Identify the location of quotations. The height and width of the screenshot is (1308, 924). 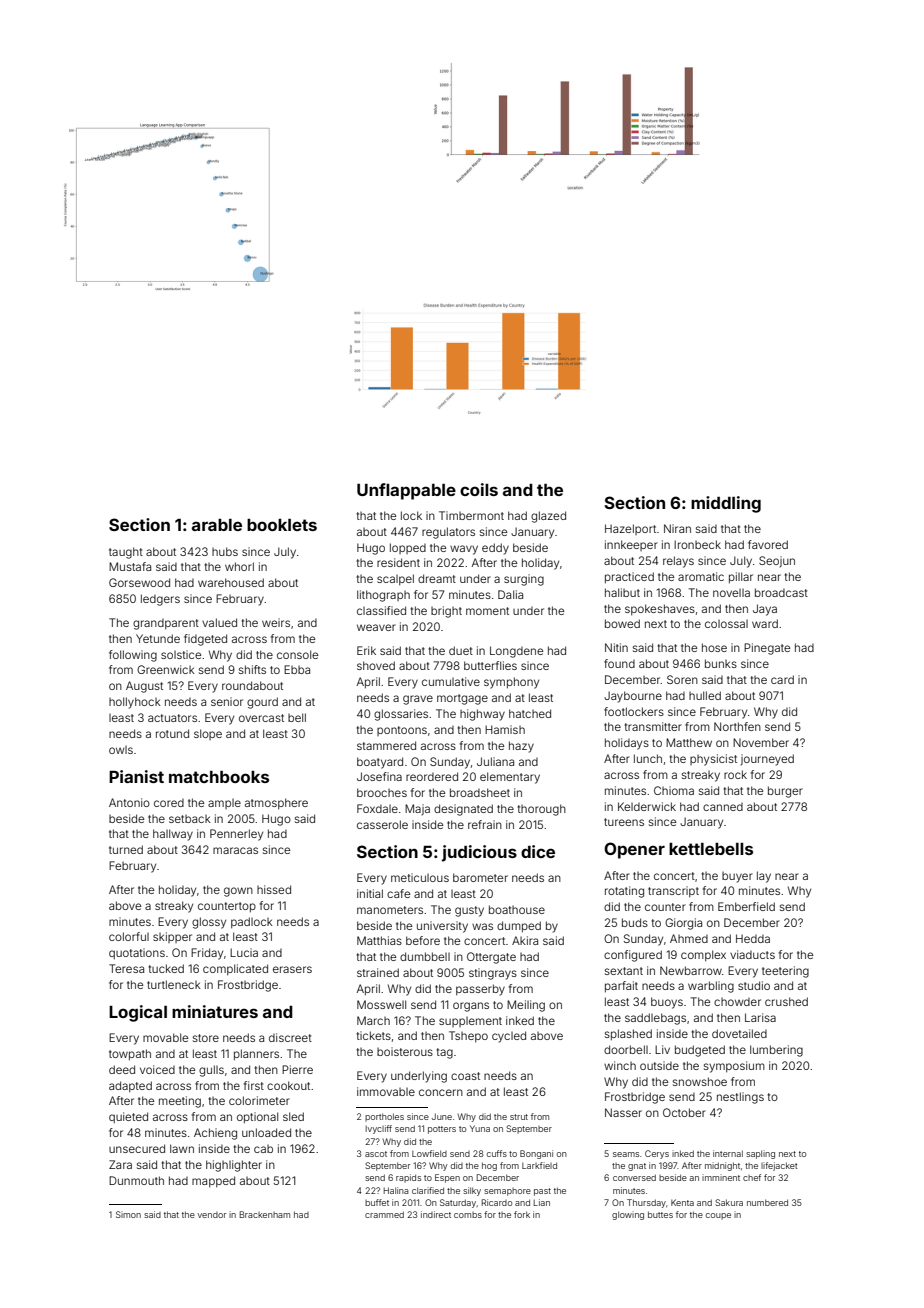
(137, 953).
